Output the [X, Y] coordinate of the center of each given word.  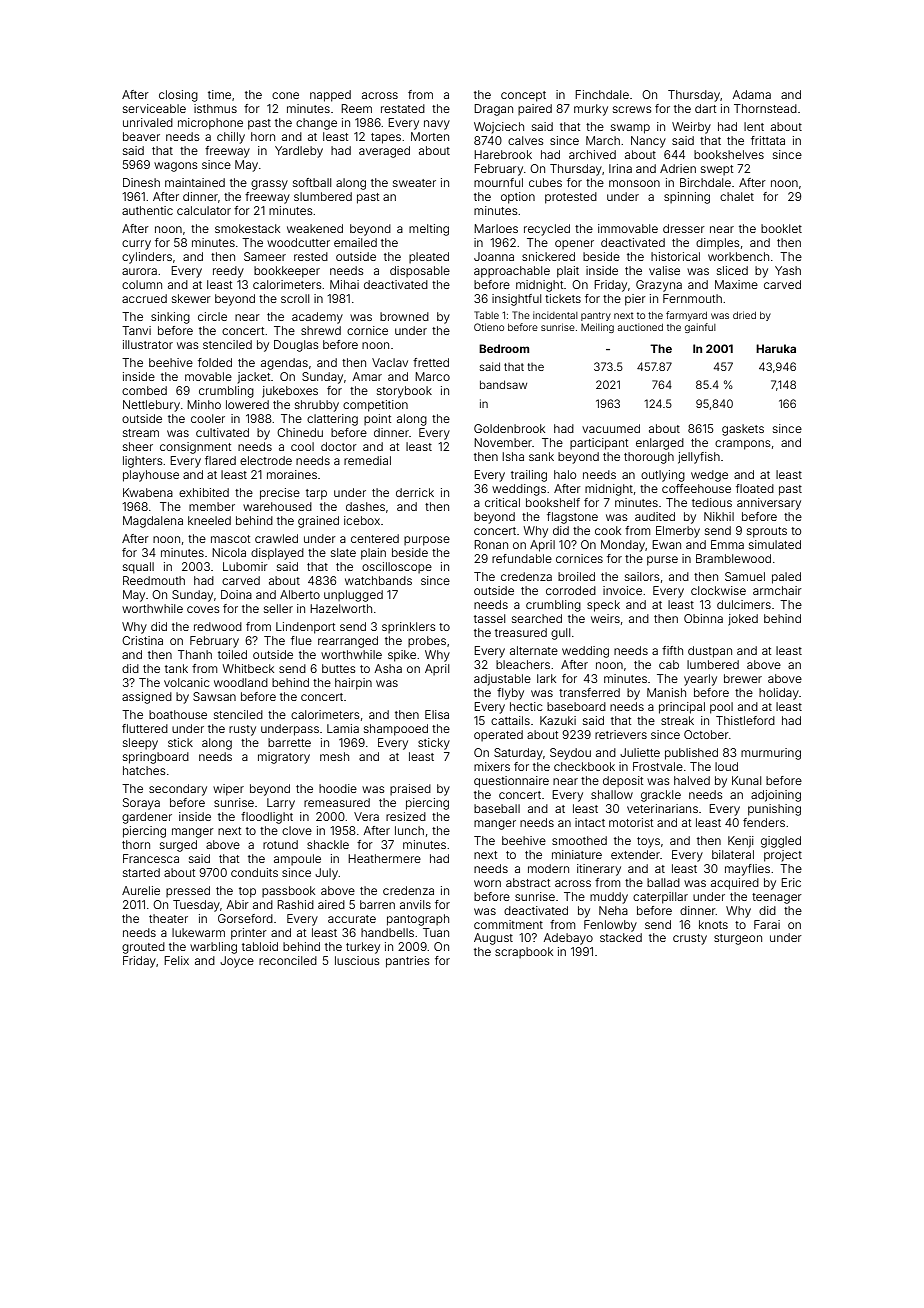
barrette [289, 742]
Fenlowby [610, 926]
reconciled [288, 960]
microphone [210, 124]
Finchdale [602, 94]
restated [403, 108]
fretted [431, 362]
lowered [247, 404]
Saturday [518, 754]
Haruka [776, 348]
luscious [357, 960]
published [691, 754]
